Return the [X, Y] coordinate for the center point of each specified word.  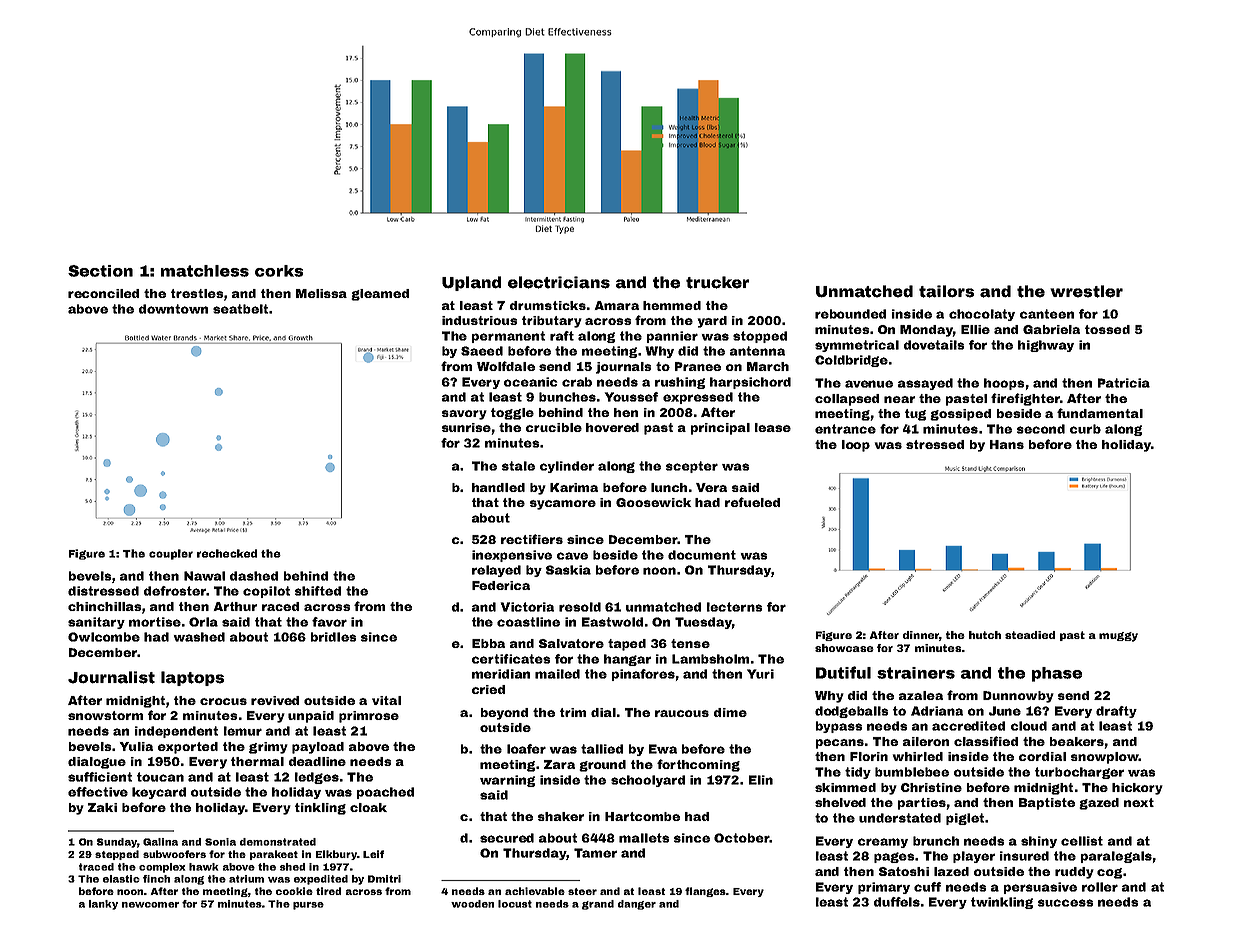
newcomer [150, 905]
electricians [559, 282]
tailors [946, 291]
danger [637, 905]
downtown [173, 309]
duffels [897, 902]
